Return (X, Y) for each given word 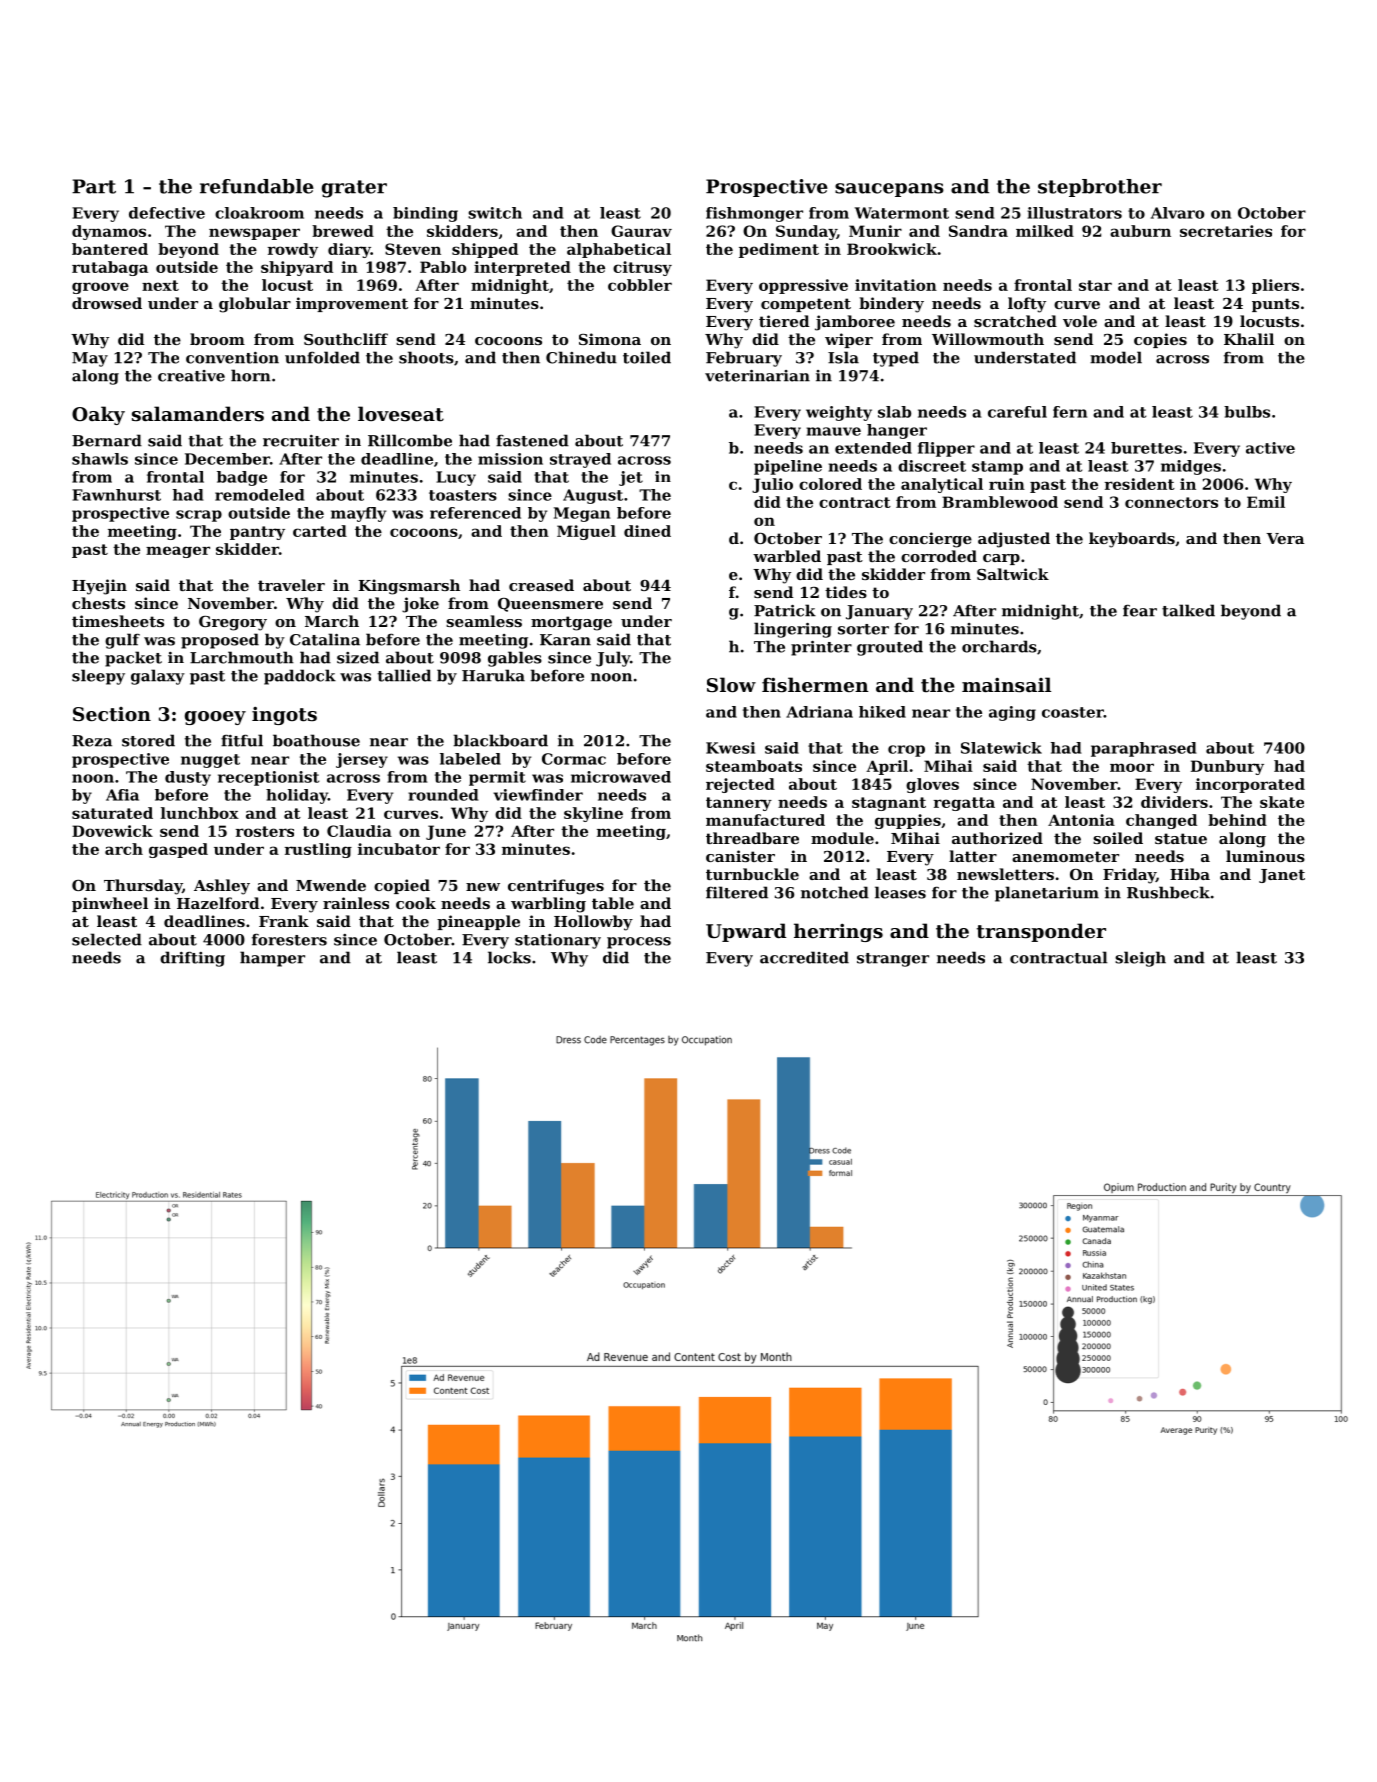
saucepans (889, 190)
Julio (772, 485)
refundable (257, 186)
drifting (192, 959)
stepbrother (1100, 188)
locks (509, 957)
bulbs (1247, 412)
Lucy (456, 478)
